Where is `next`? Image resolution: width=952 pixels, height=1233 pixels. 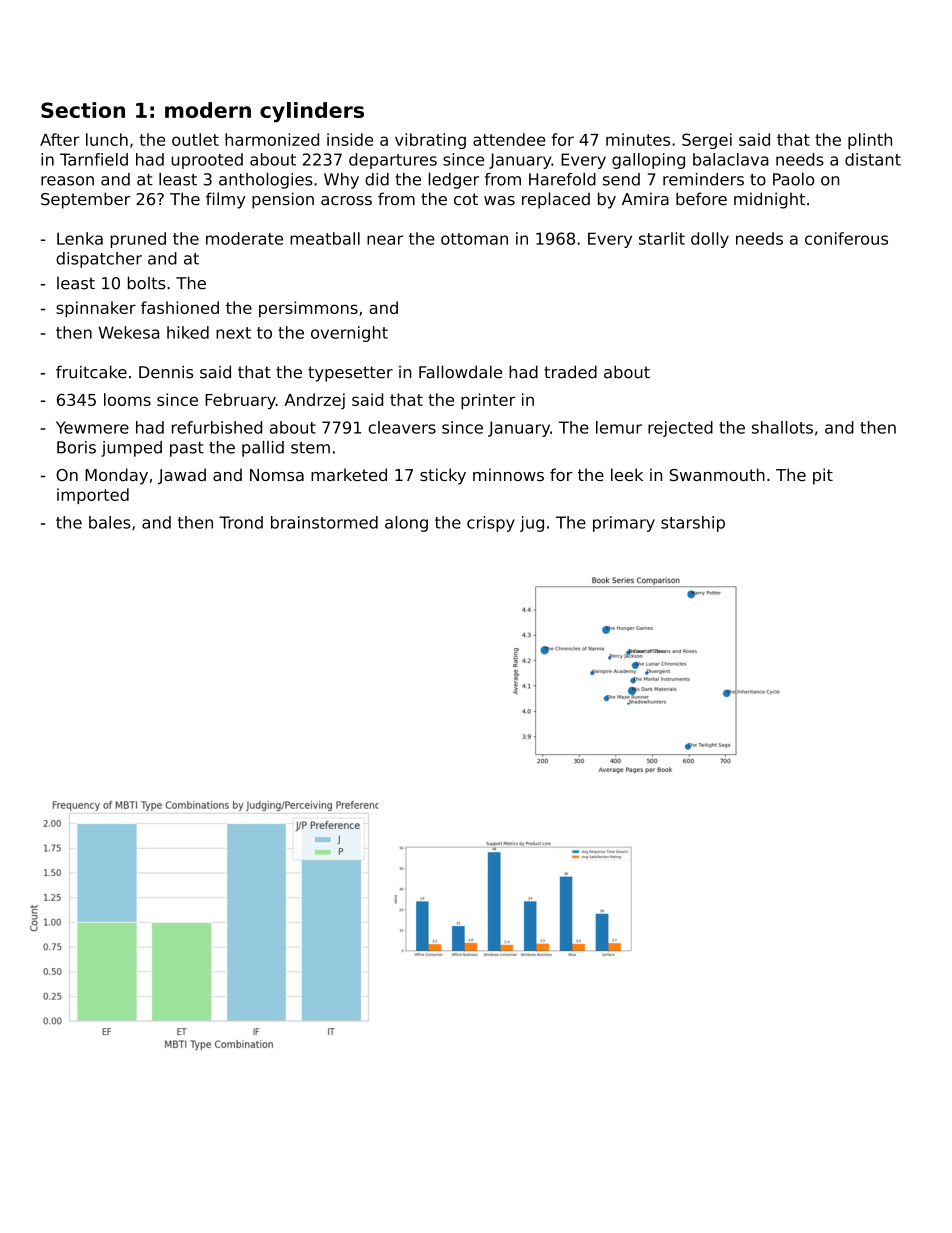 next is located at coordinates (233, 333).
